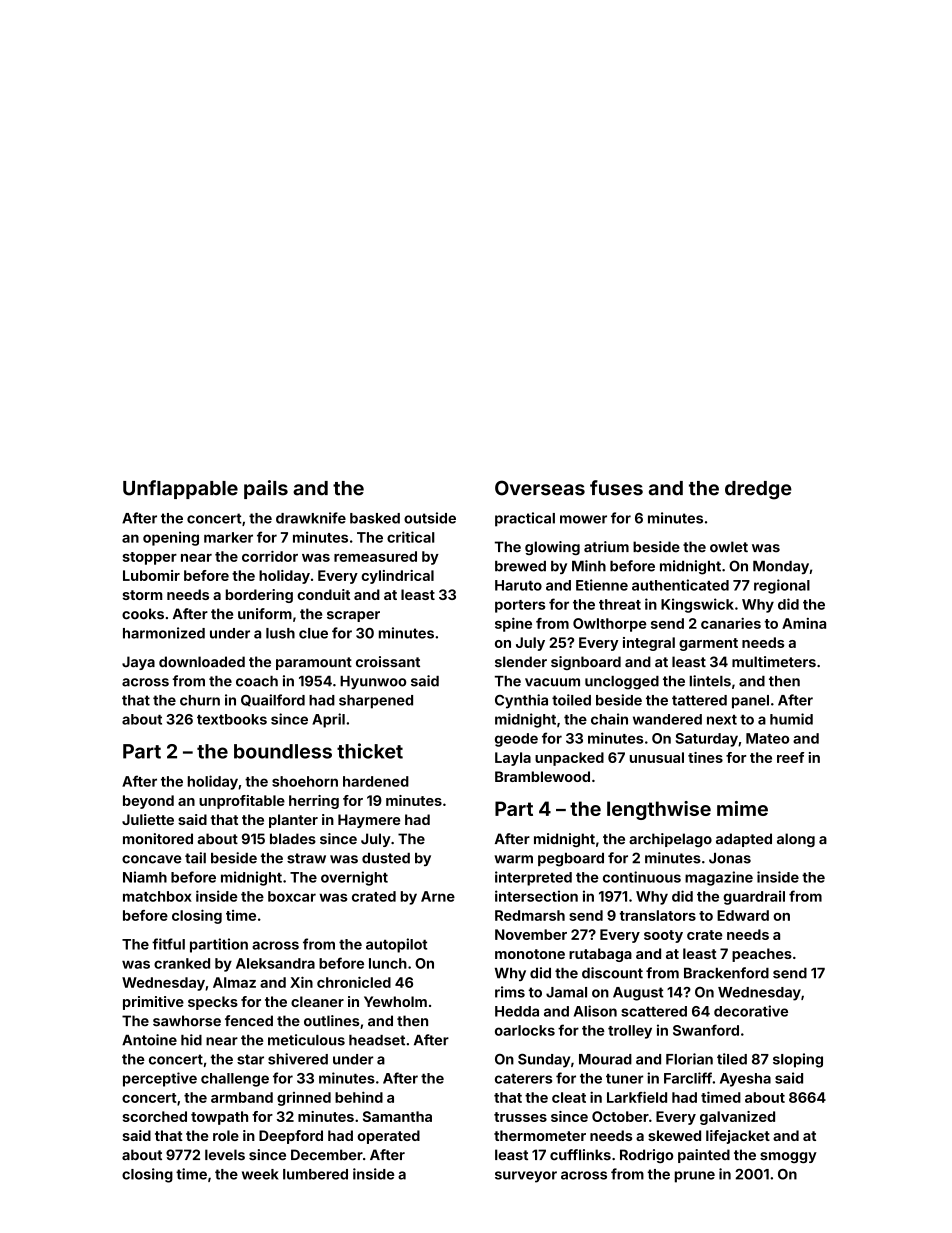 The image size is (952, 1233). I want to click on beyond, so click(148, 802).
